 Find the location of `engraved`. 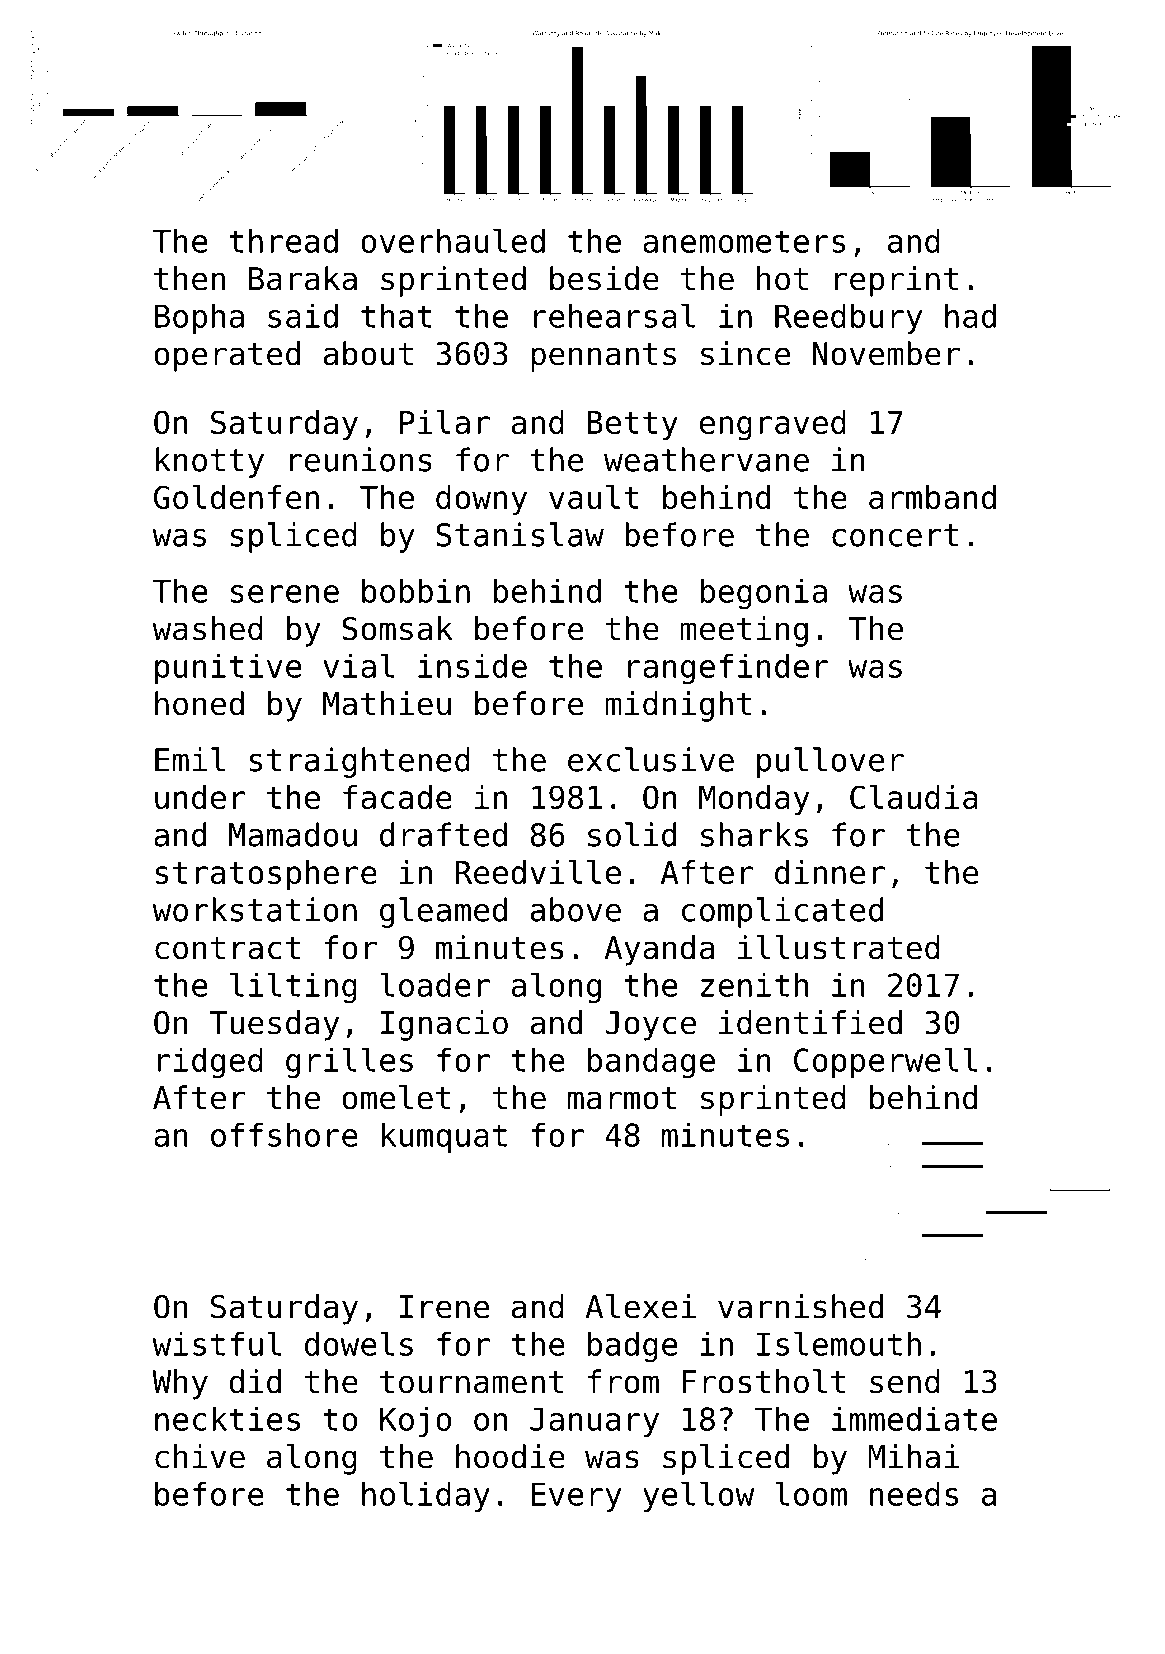

engraved is located at coordinates (773, 425).
